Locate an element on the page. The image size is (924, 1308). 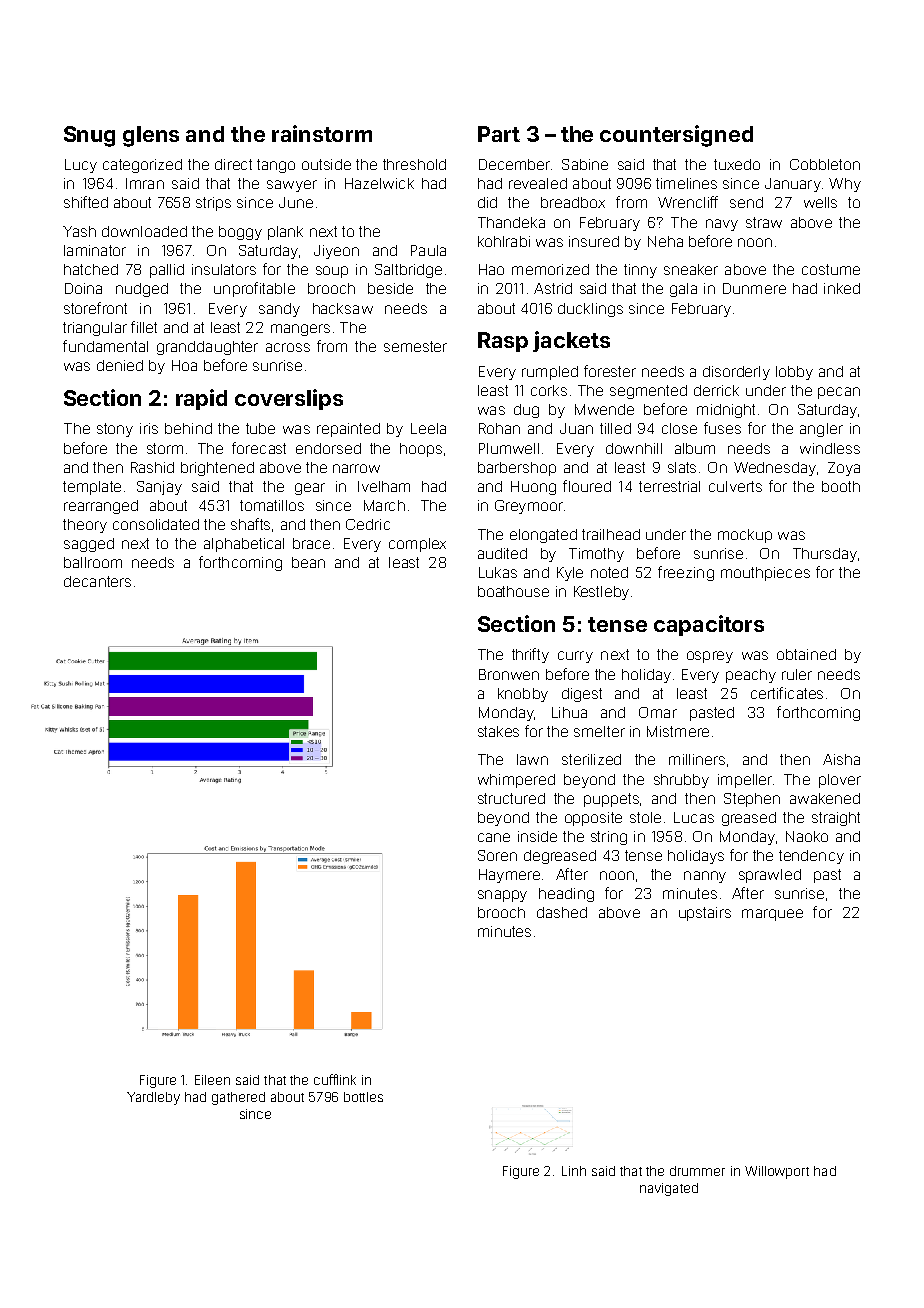
countersigned is located at coordinates (676, 136).
